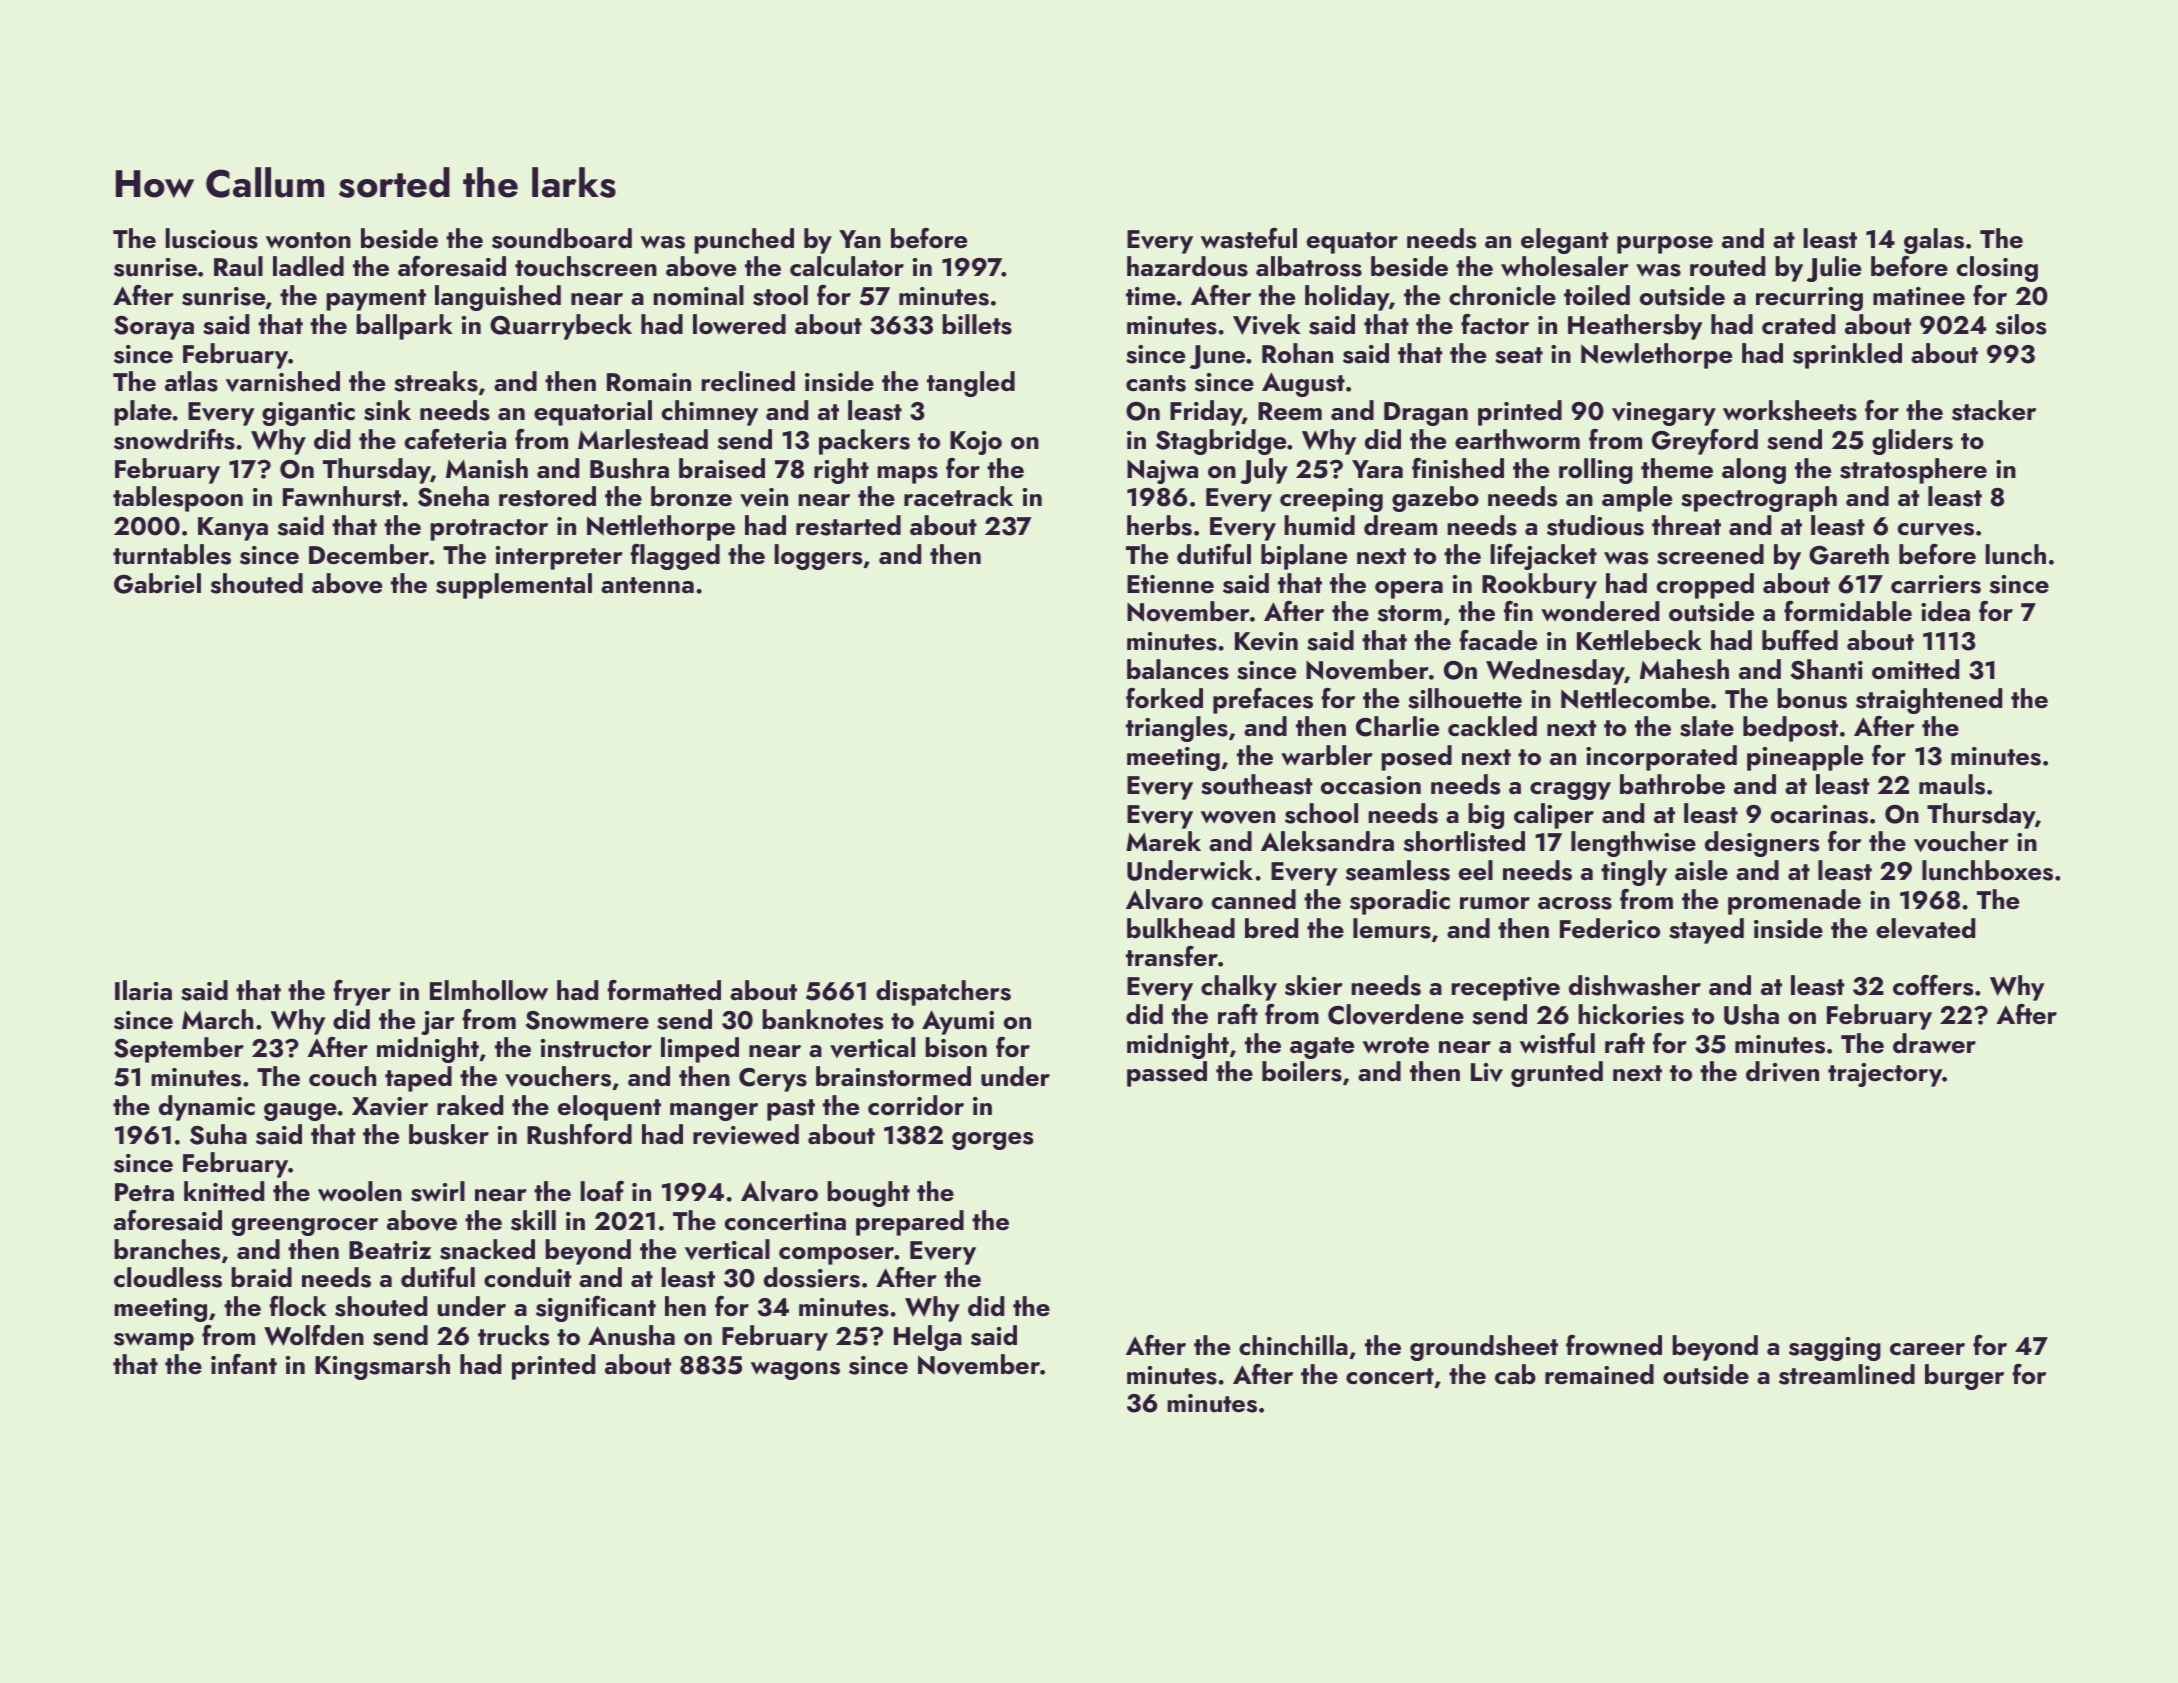 Image resolution: width=2178 pixels, height=1683 pixels. I want to click on significant, so click(596, 1309).
